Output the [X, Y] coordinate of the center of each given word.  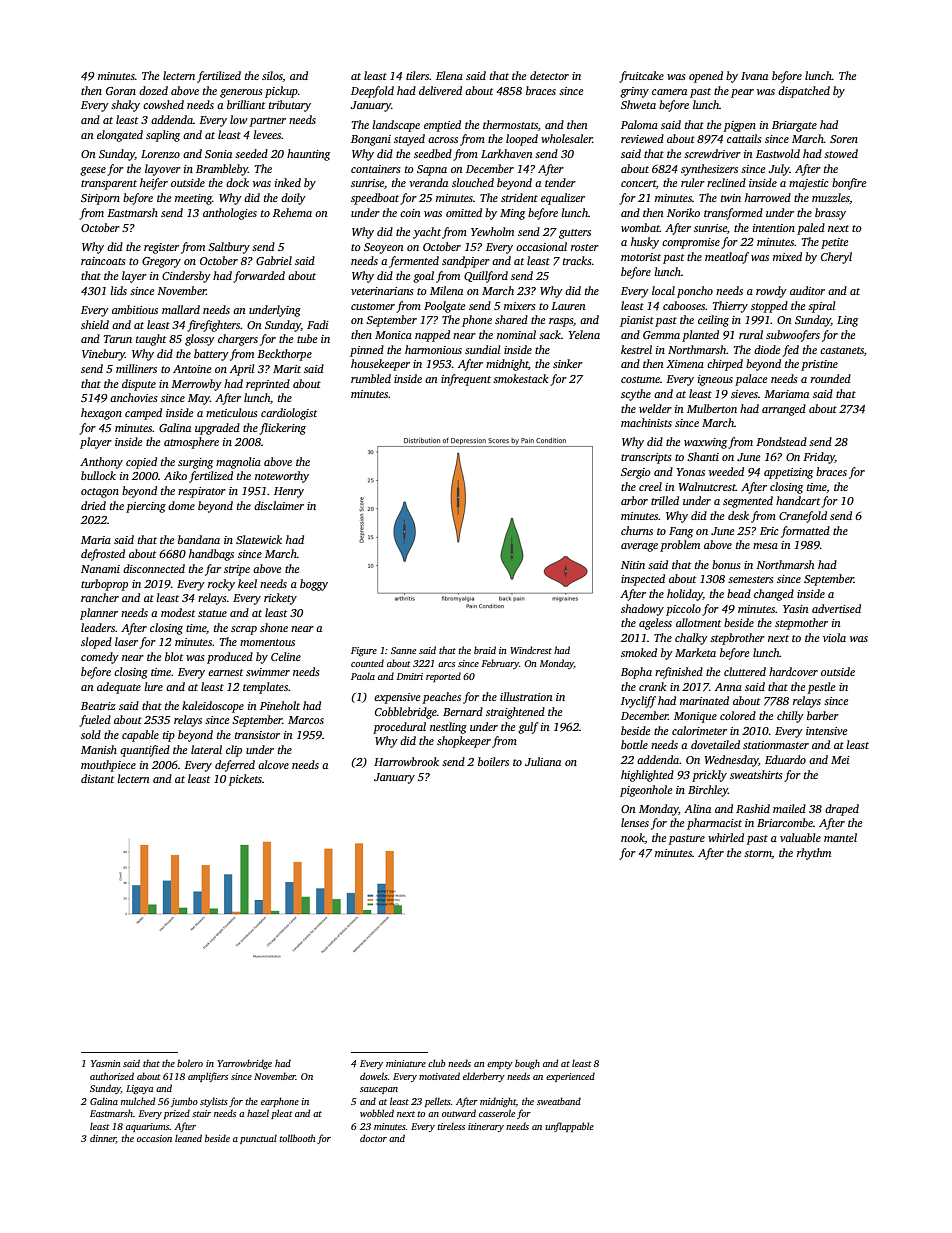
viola [834, 637]
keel [247, 583]
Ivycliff [638, 702]
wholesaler [567, 138]
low [238, 119]
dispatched [804, 92]
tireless [451, 1126]
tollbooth [297, 1138]
